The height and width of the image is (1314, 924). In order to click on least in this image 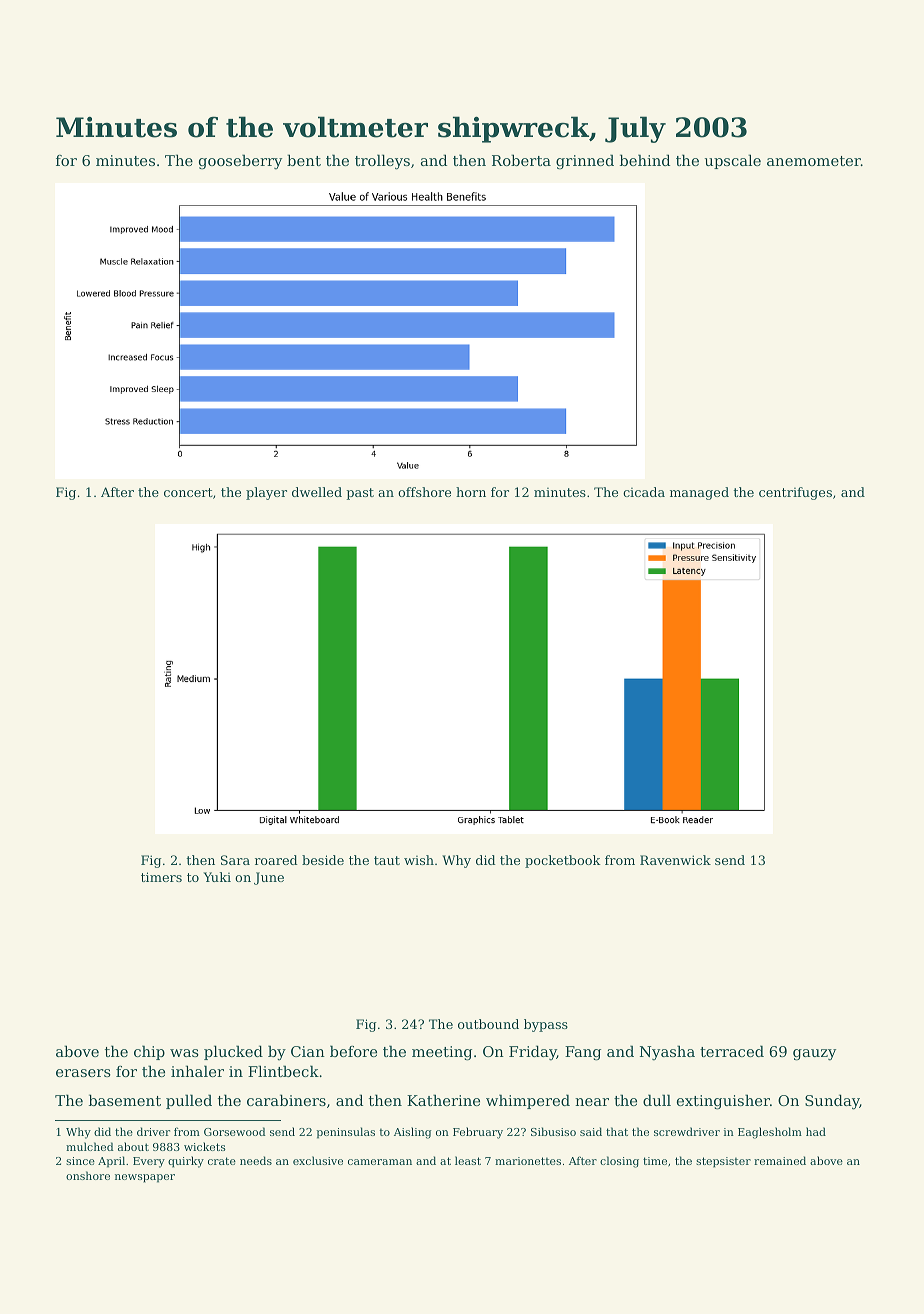, I will do `click(468, 1160)`.
